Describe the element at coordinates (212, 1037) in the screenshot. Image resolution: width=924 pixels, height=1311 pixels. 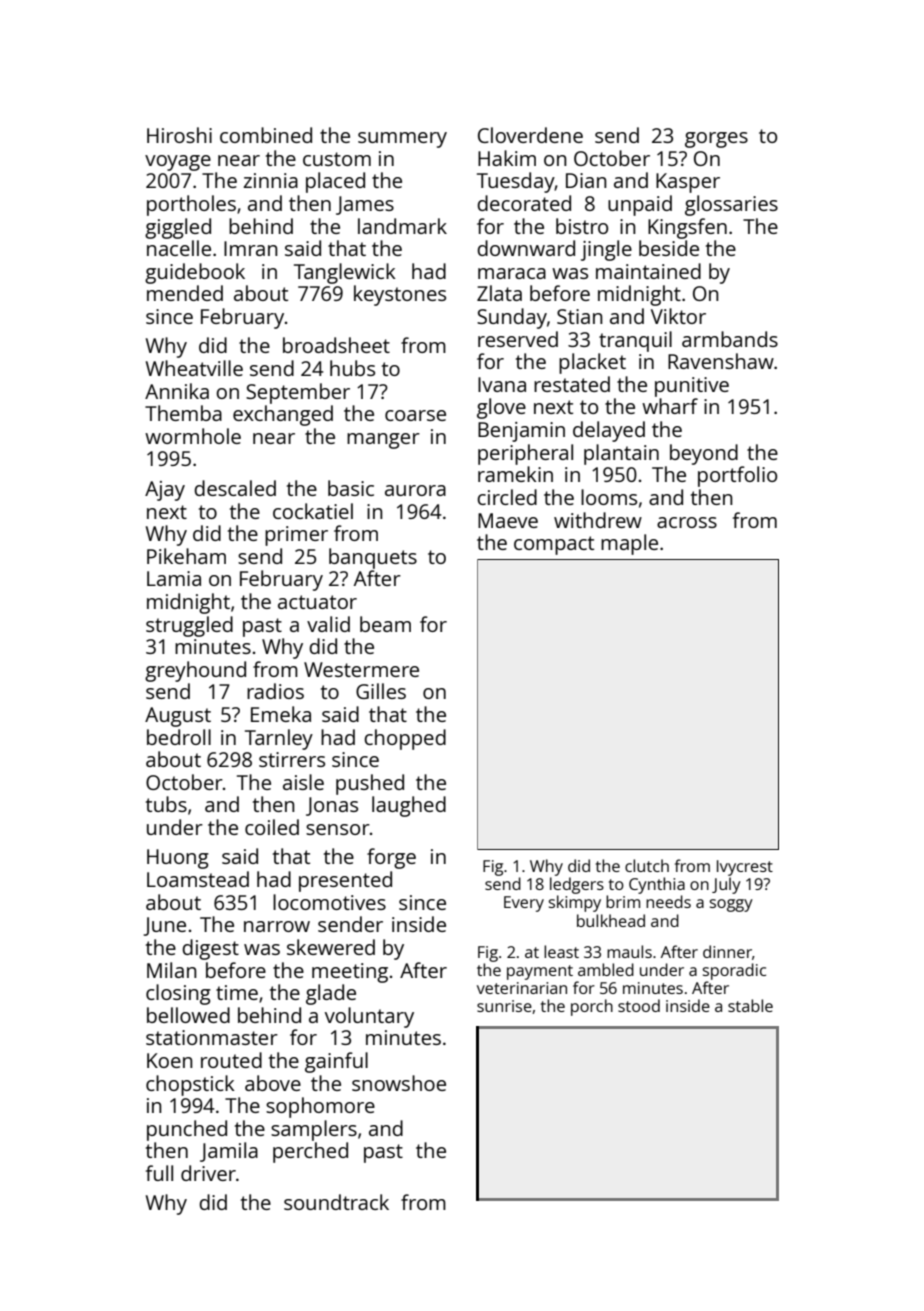
I see `stationmaster` at that location.
